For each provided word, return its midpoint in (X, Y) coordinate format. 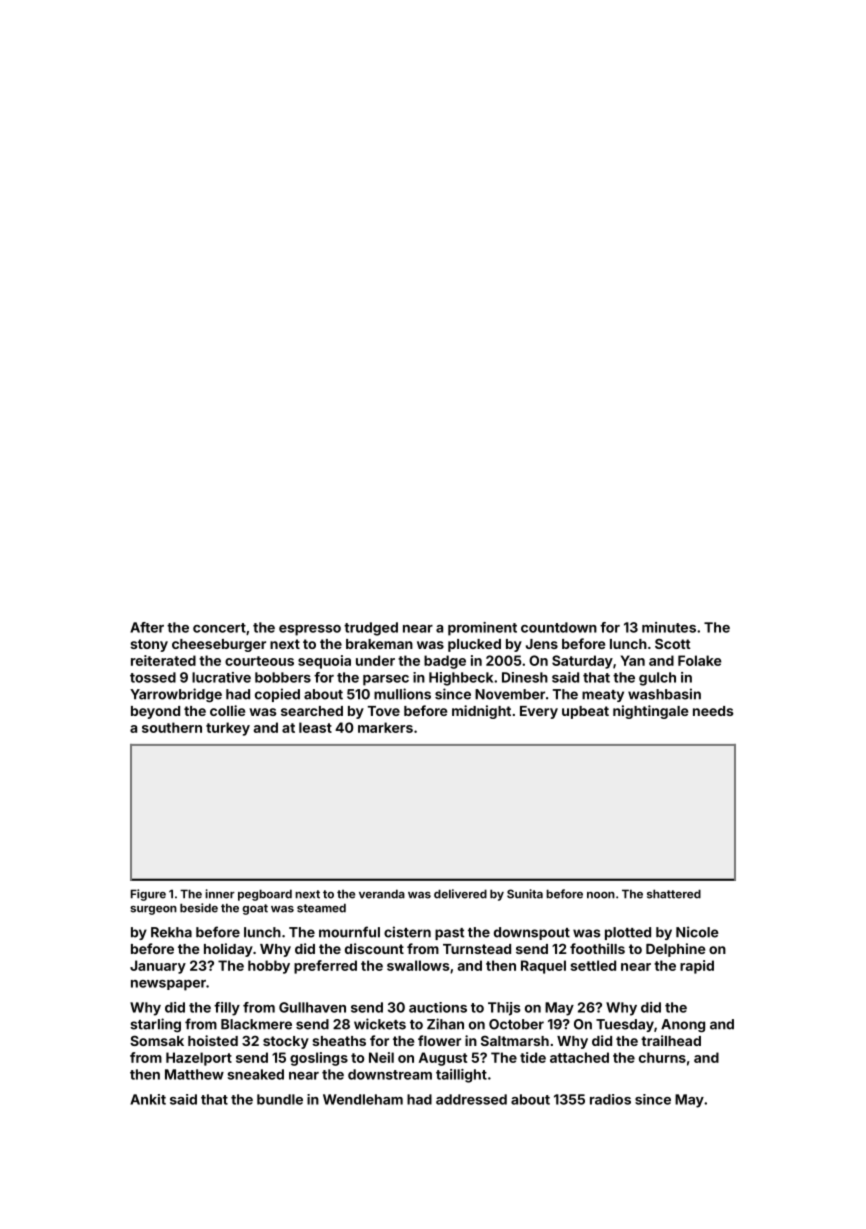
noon (601, 895)
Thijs (504, 1009)
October (516, 1024)
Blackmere (256, 1024)
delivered (460, 894)
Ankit (148, 1099)
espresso (310, 630)
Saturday (582, 662)
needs (713, 711)
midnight (481, 712)
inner (220, 894)
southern (172, 727)
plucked (474, 645)
